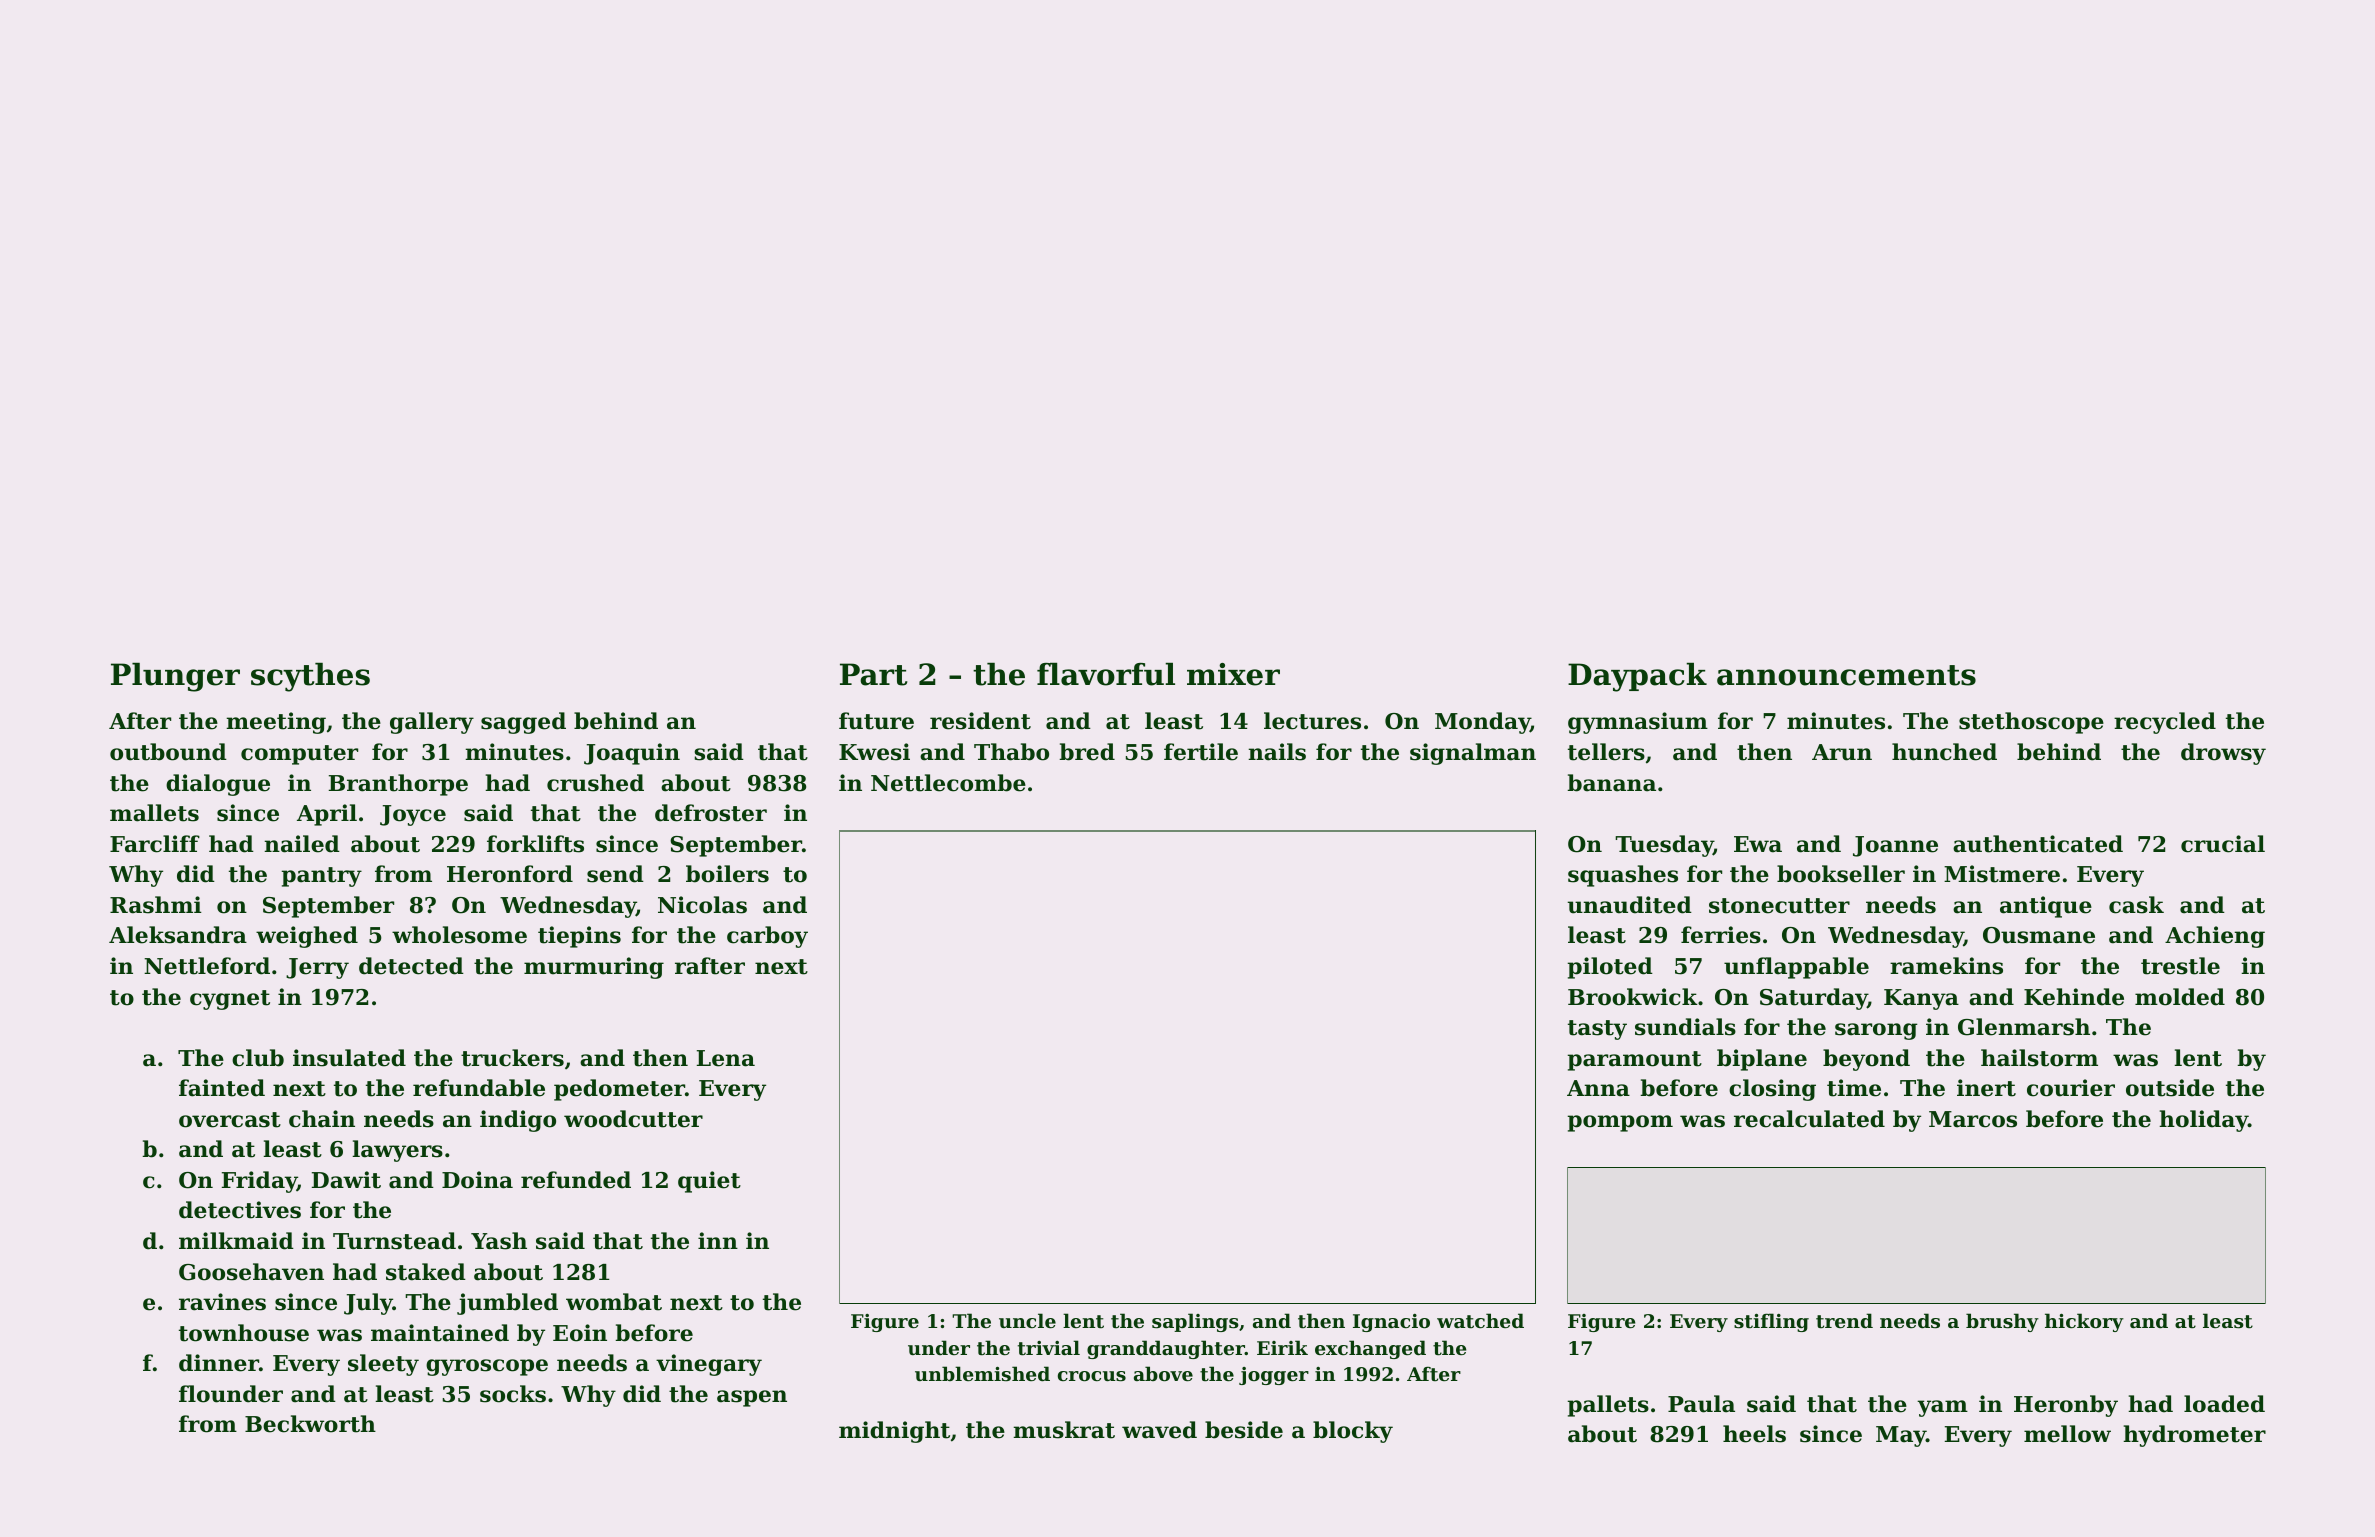  I want to click on sagged, so click(523, 723).
